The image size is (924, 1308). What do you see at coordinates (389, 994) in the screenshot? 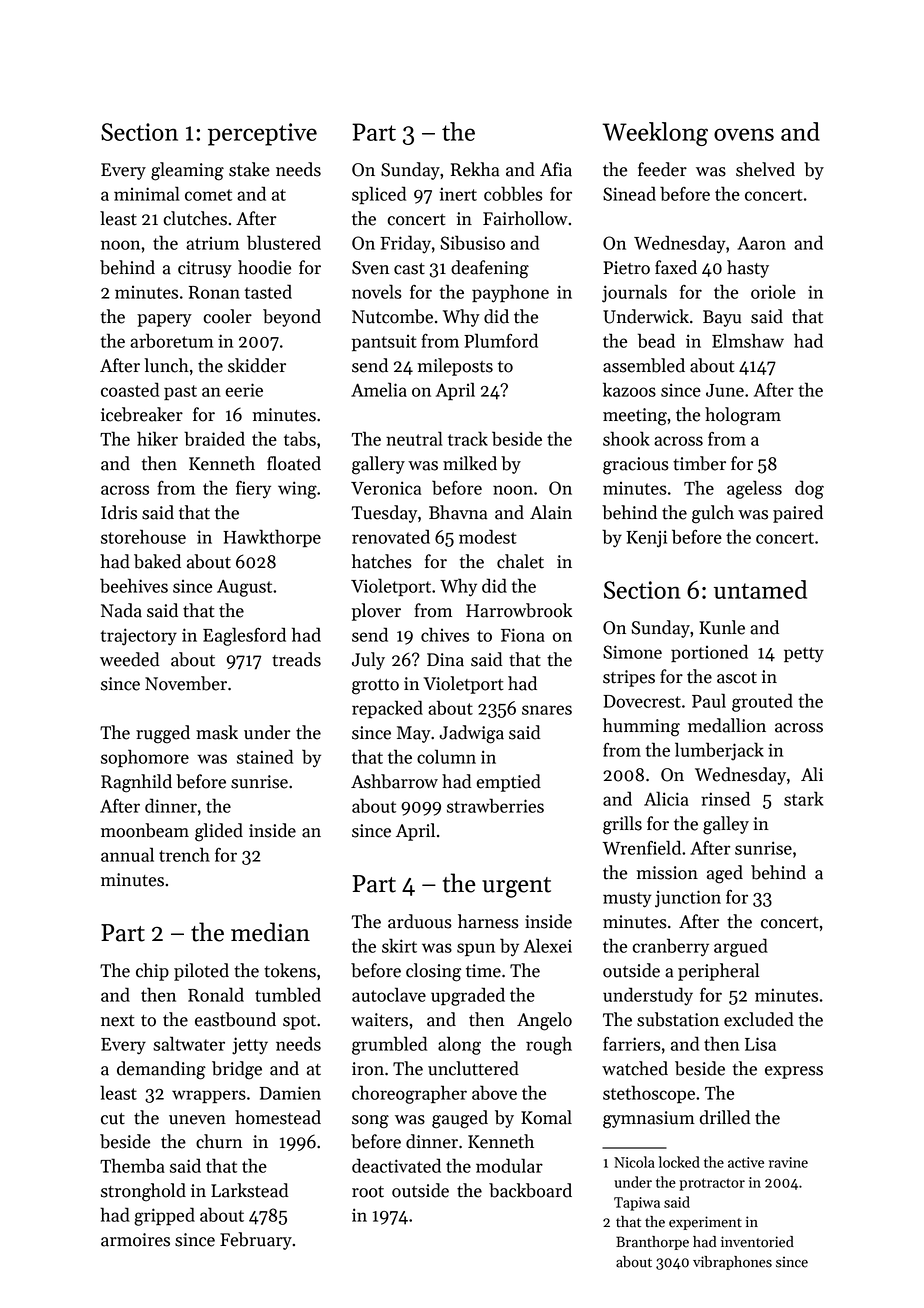
I see `autoclave` at bounding box center [389, 994].
